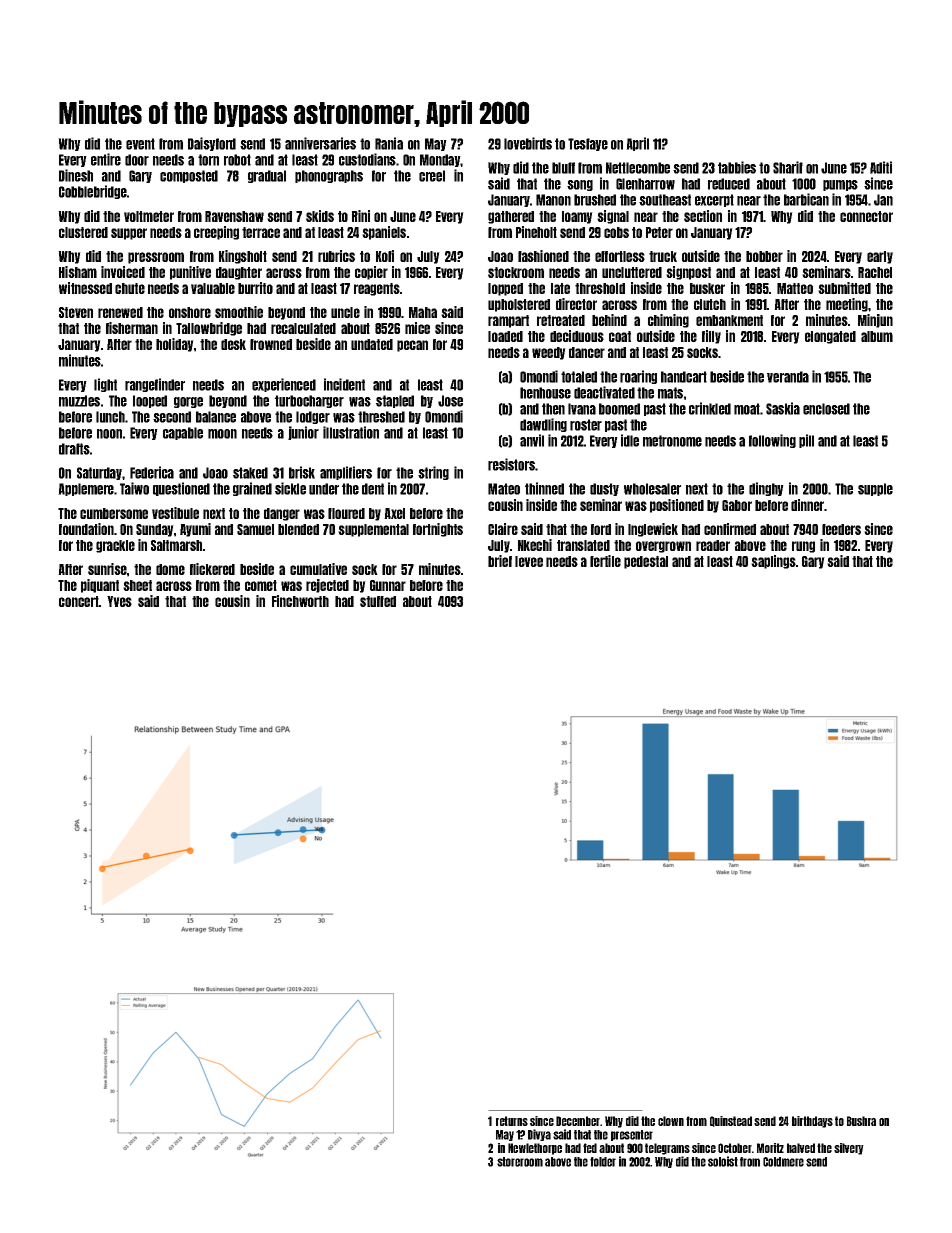 The height and width of the screenshot is (1233, 952). What do you see at coordinates (504, 489) in the screenshot?
I see `Mateo` at bounding box center [504, 489].
